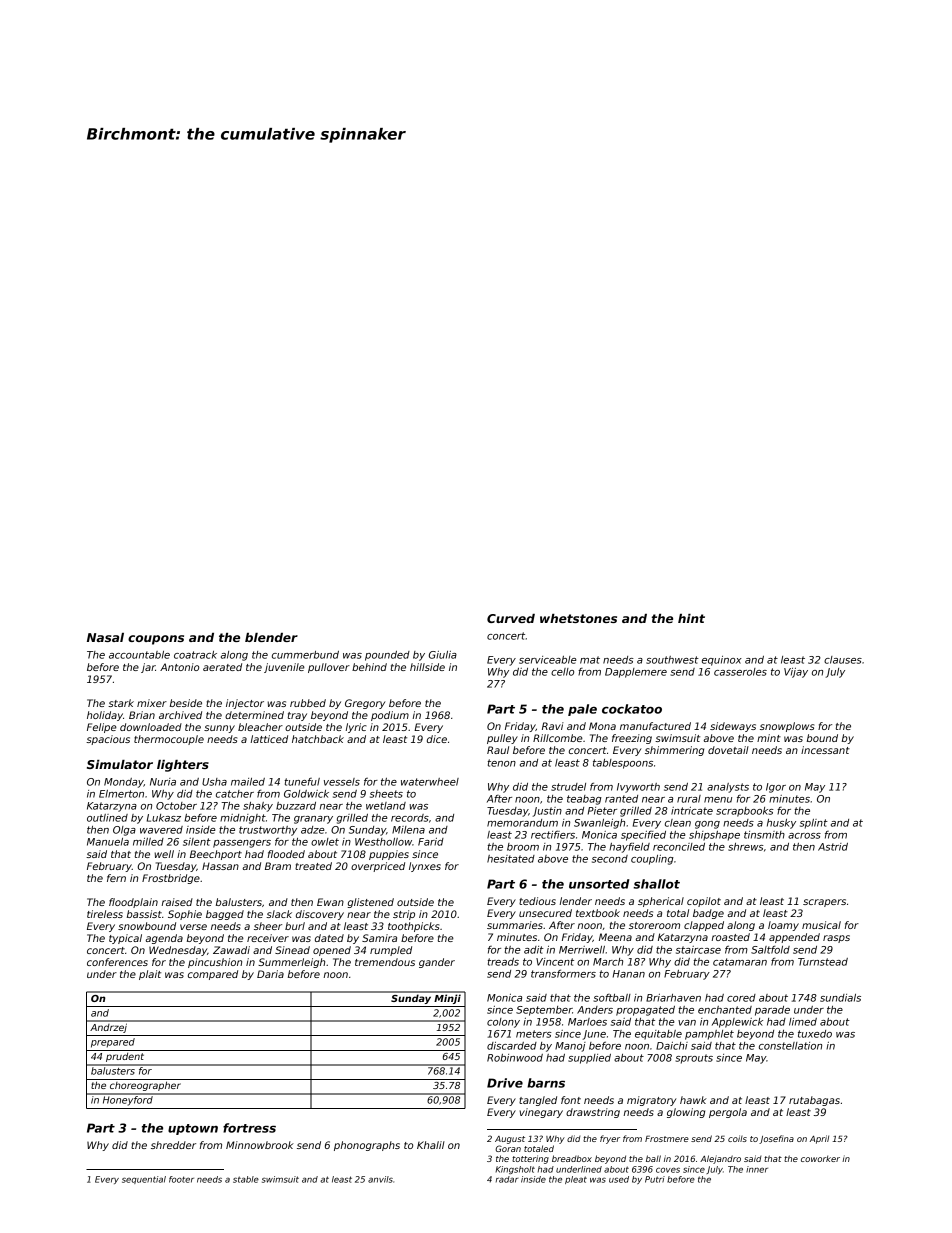 This screenshot has height=1233, width=952. I want to click on tuxedo, so click(815, 1034).
